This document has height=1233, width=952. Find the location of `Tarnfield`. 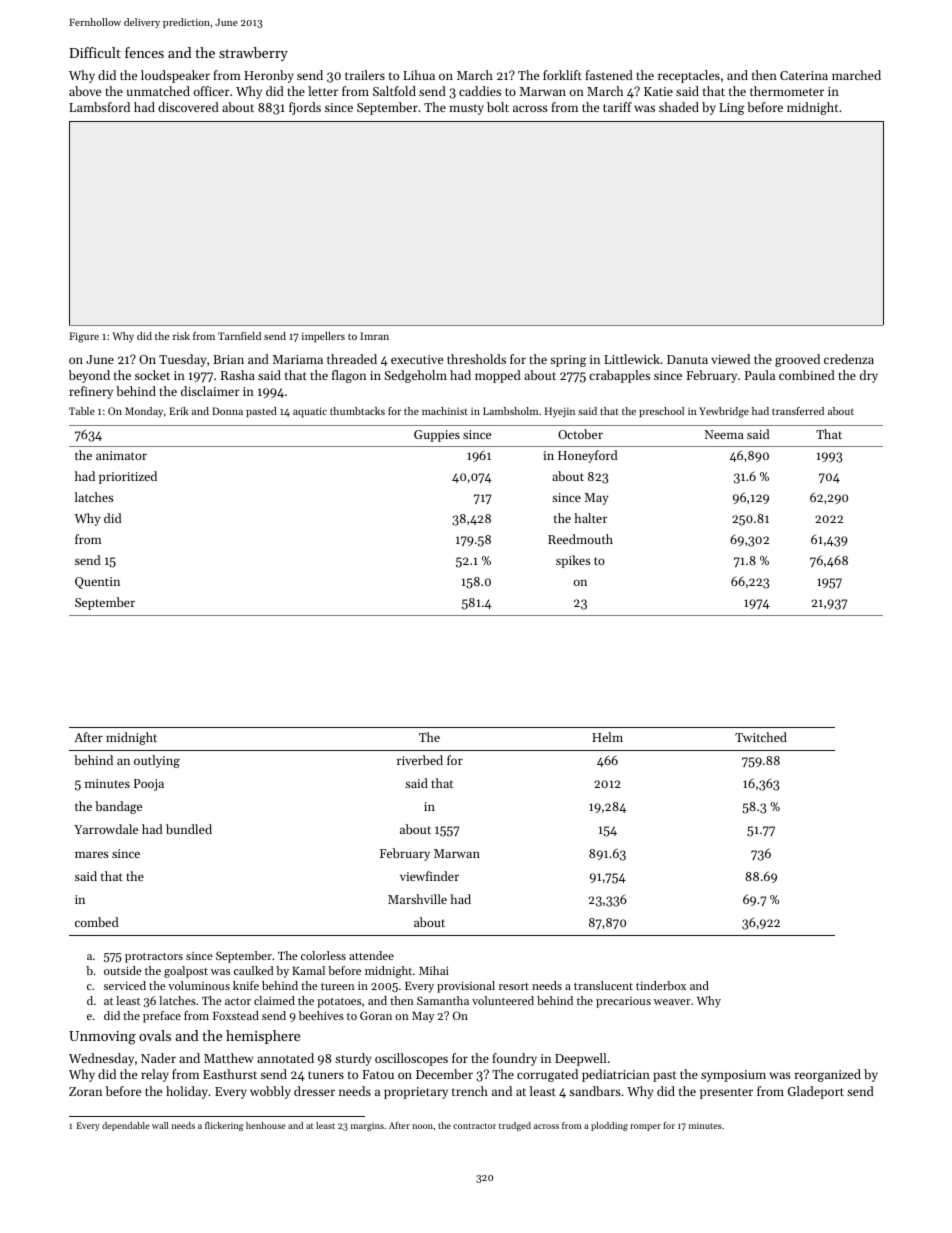

Tarnfield is located at coordinates (239, 336).
